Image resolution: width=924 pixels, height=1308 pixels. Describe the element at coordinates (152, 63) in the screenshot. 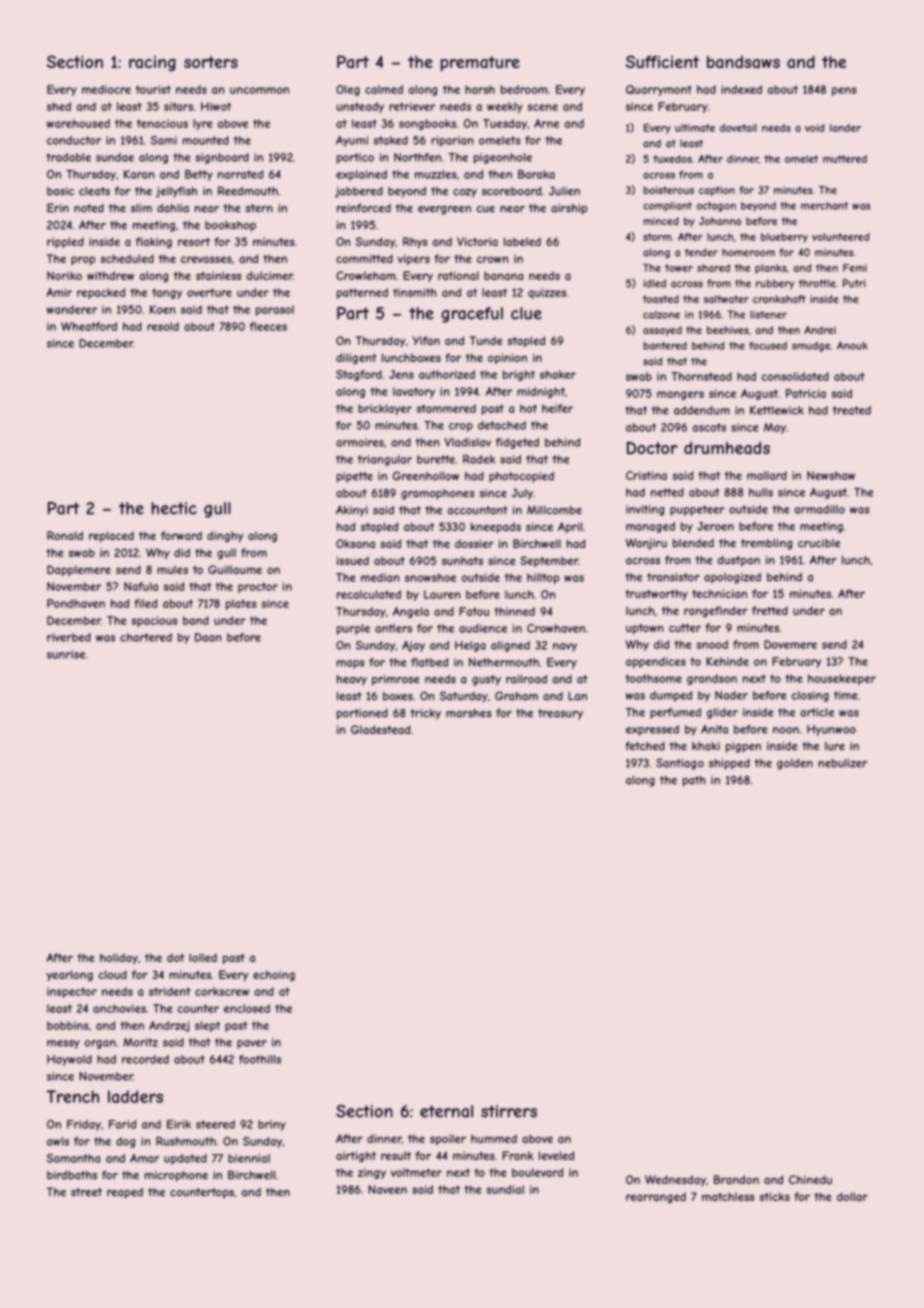

I see `racing` at that location.
